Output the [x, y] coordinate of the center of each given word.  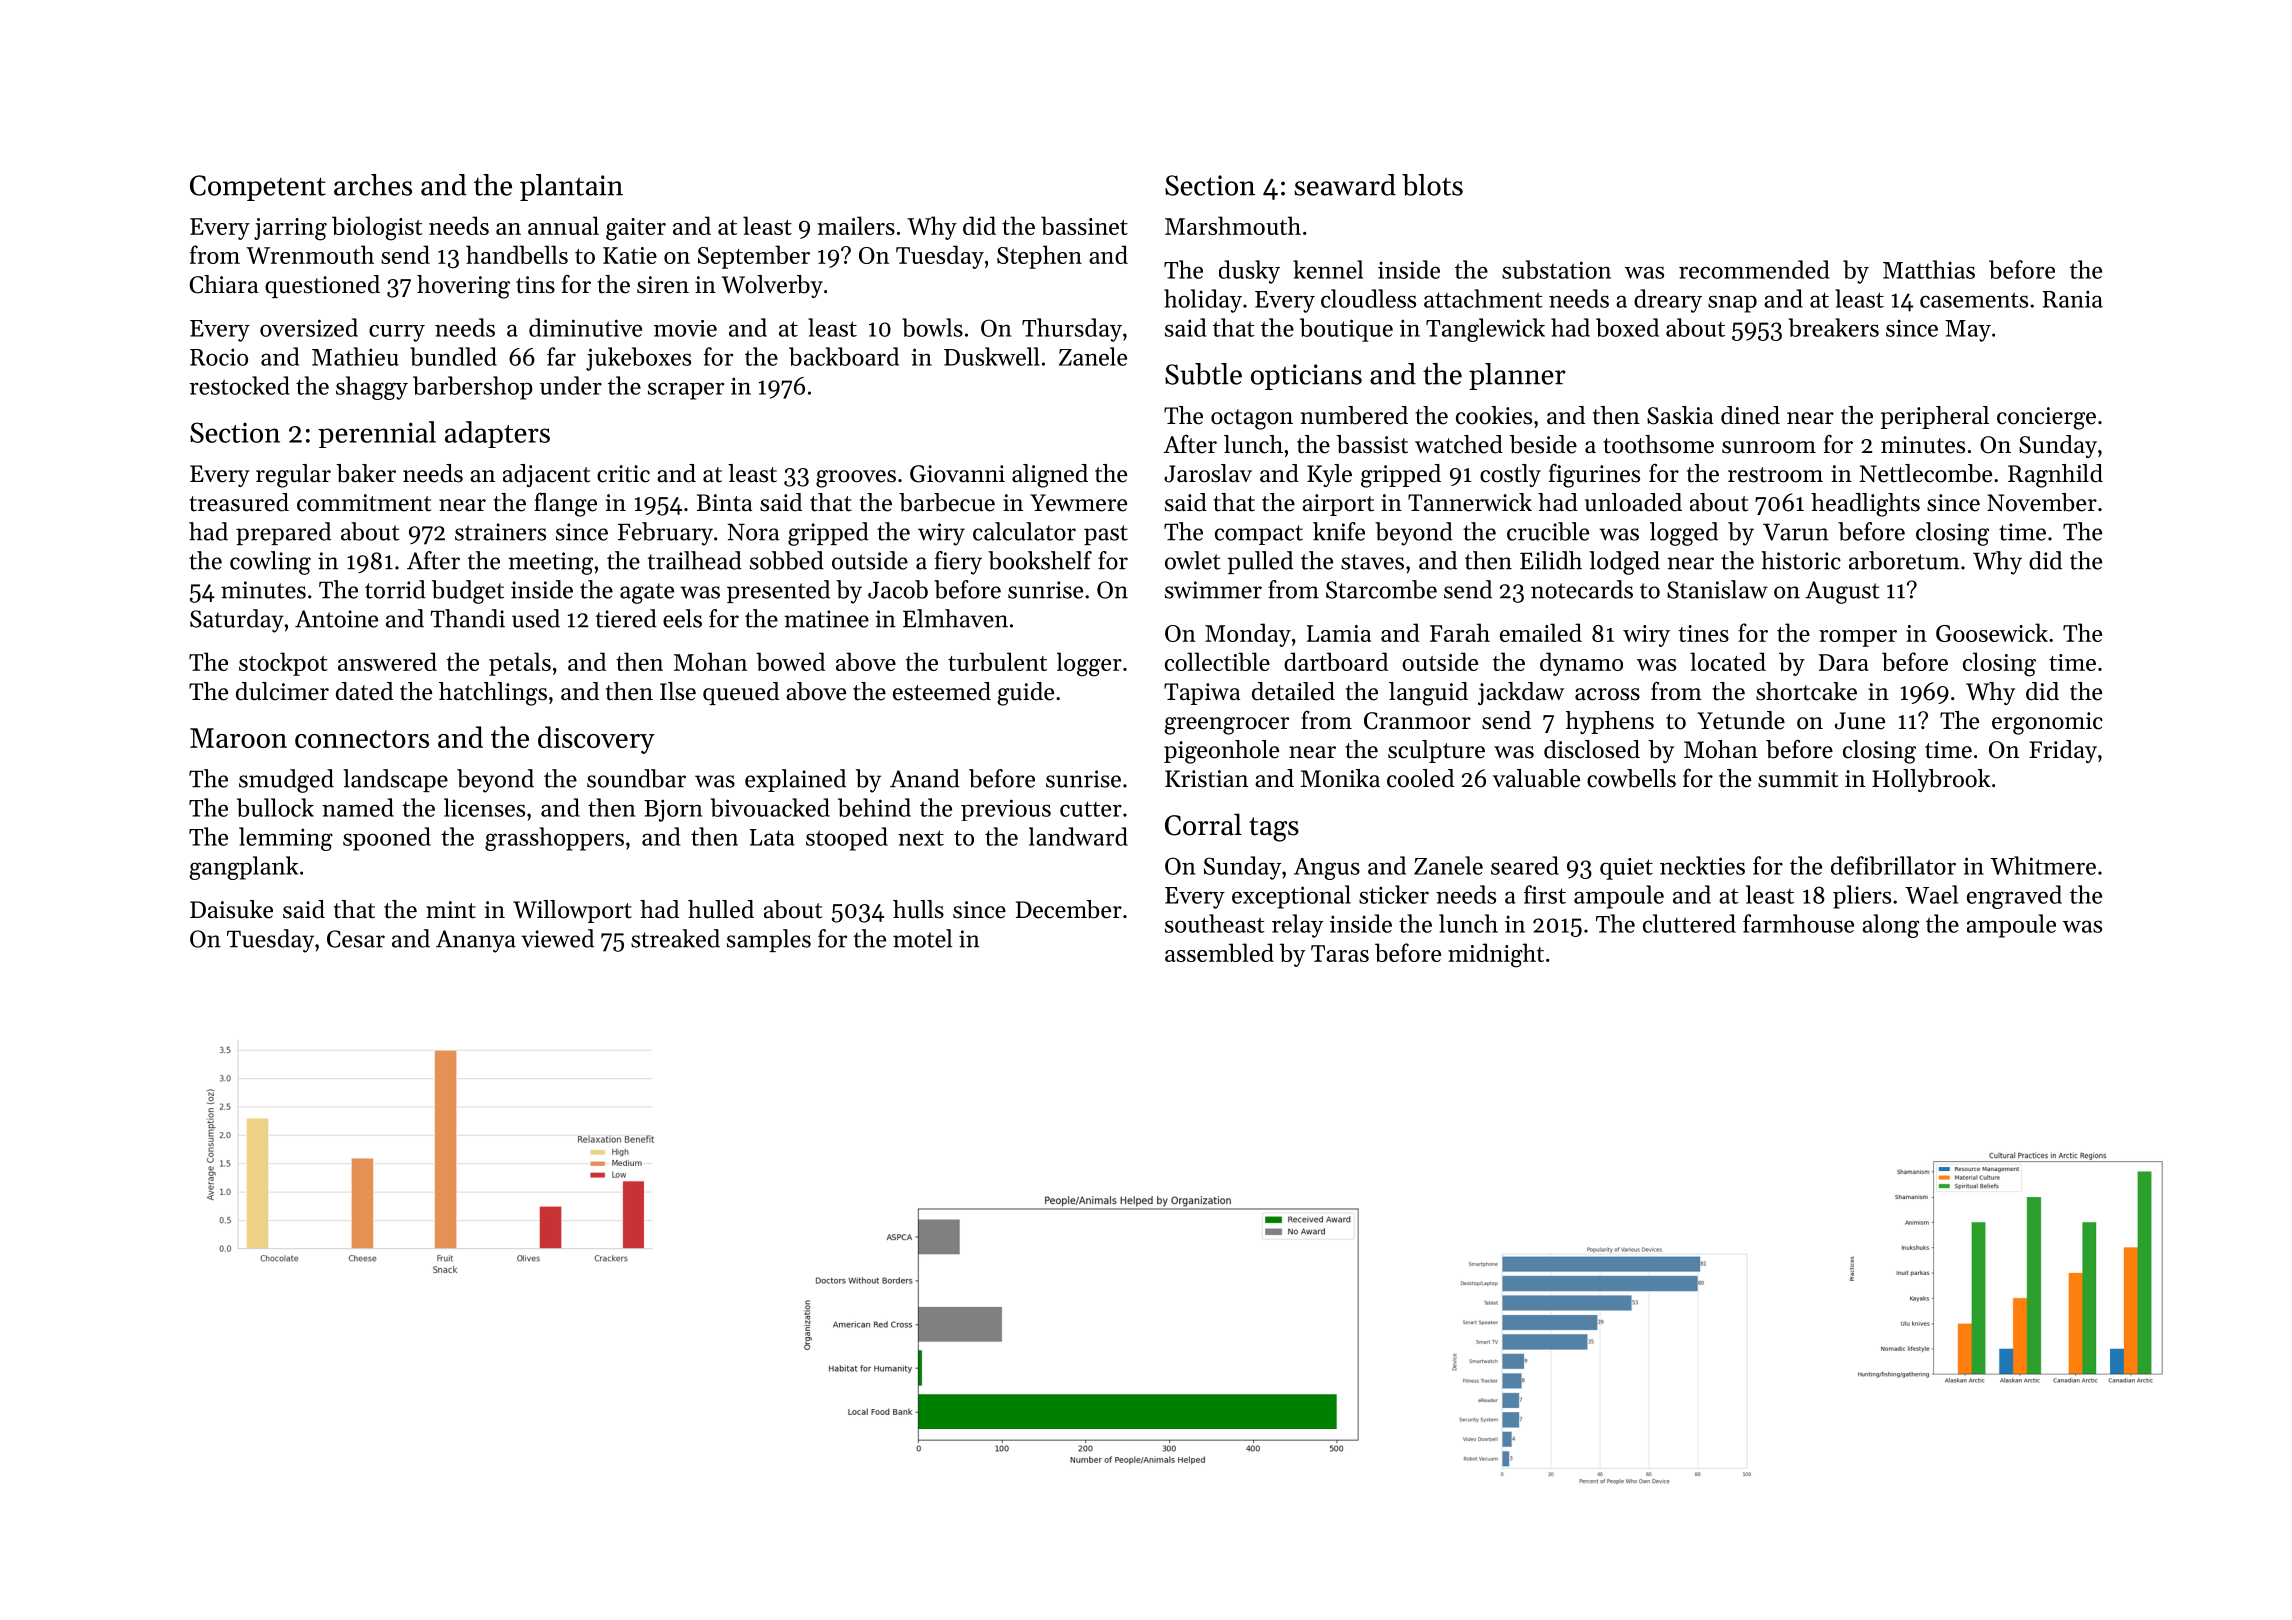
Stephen [1039, 257]
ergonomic [2047, 723]
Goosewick [1992, 632]
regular [293, 476]
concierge [2046, 418]
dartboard [1336, 661]
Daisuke [231, 909]
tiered [626, 618]
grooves [856, 479]
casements [1974, 300]
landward [1078, 836]
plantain [571, 187]
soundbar [636, 778]
